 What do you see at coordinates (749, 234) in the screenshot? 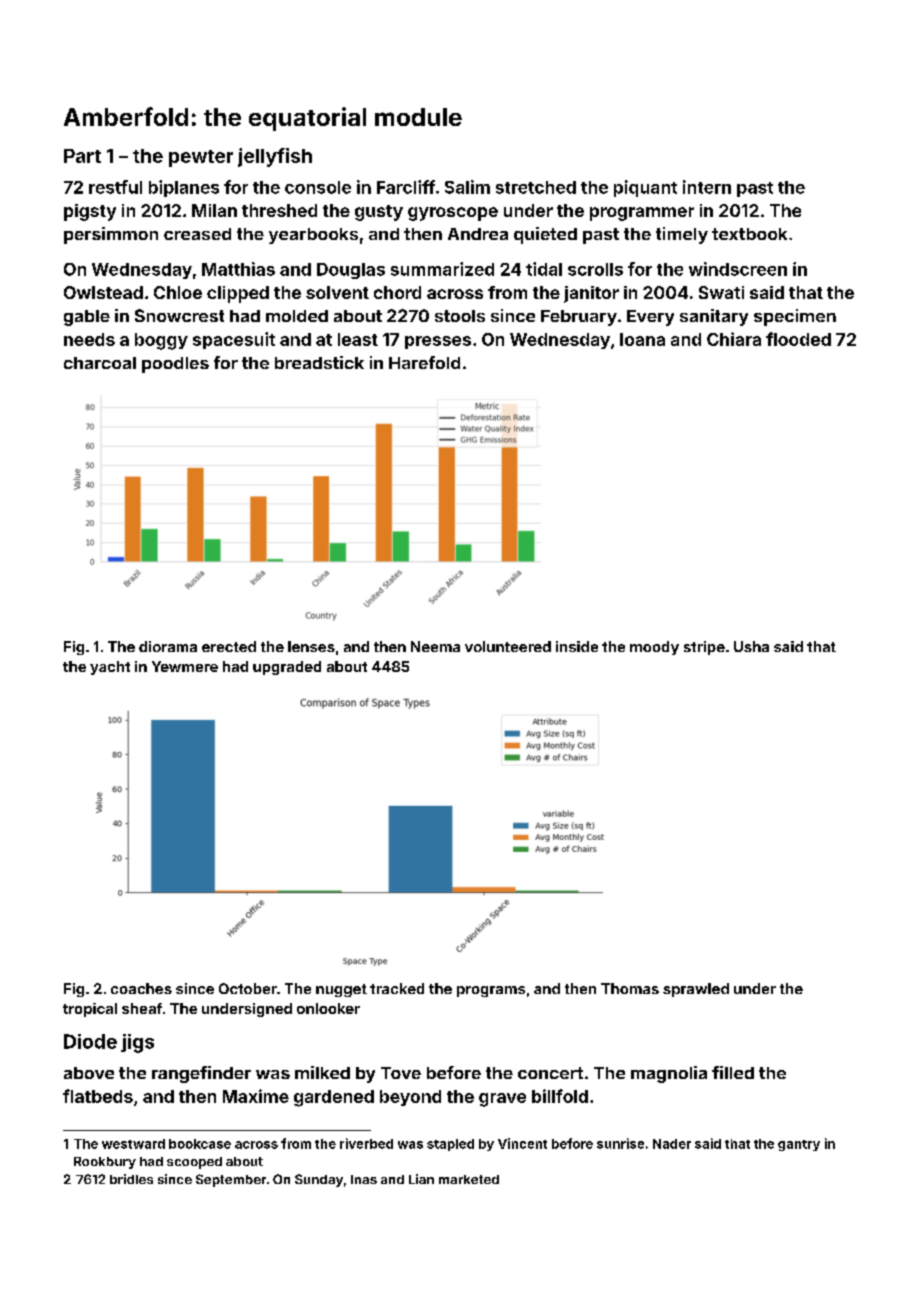
I see `textbook` at bounding box center [749, 234].
